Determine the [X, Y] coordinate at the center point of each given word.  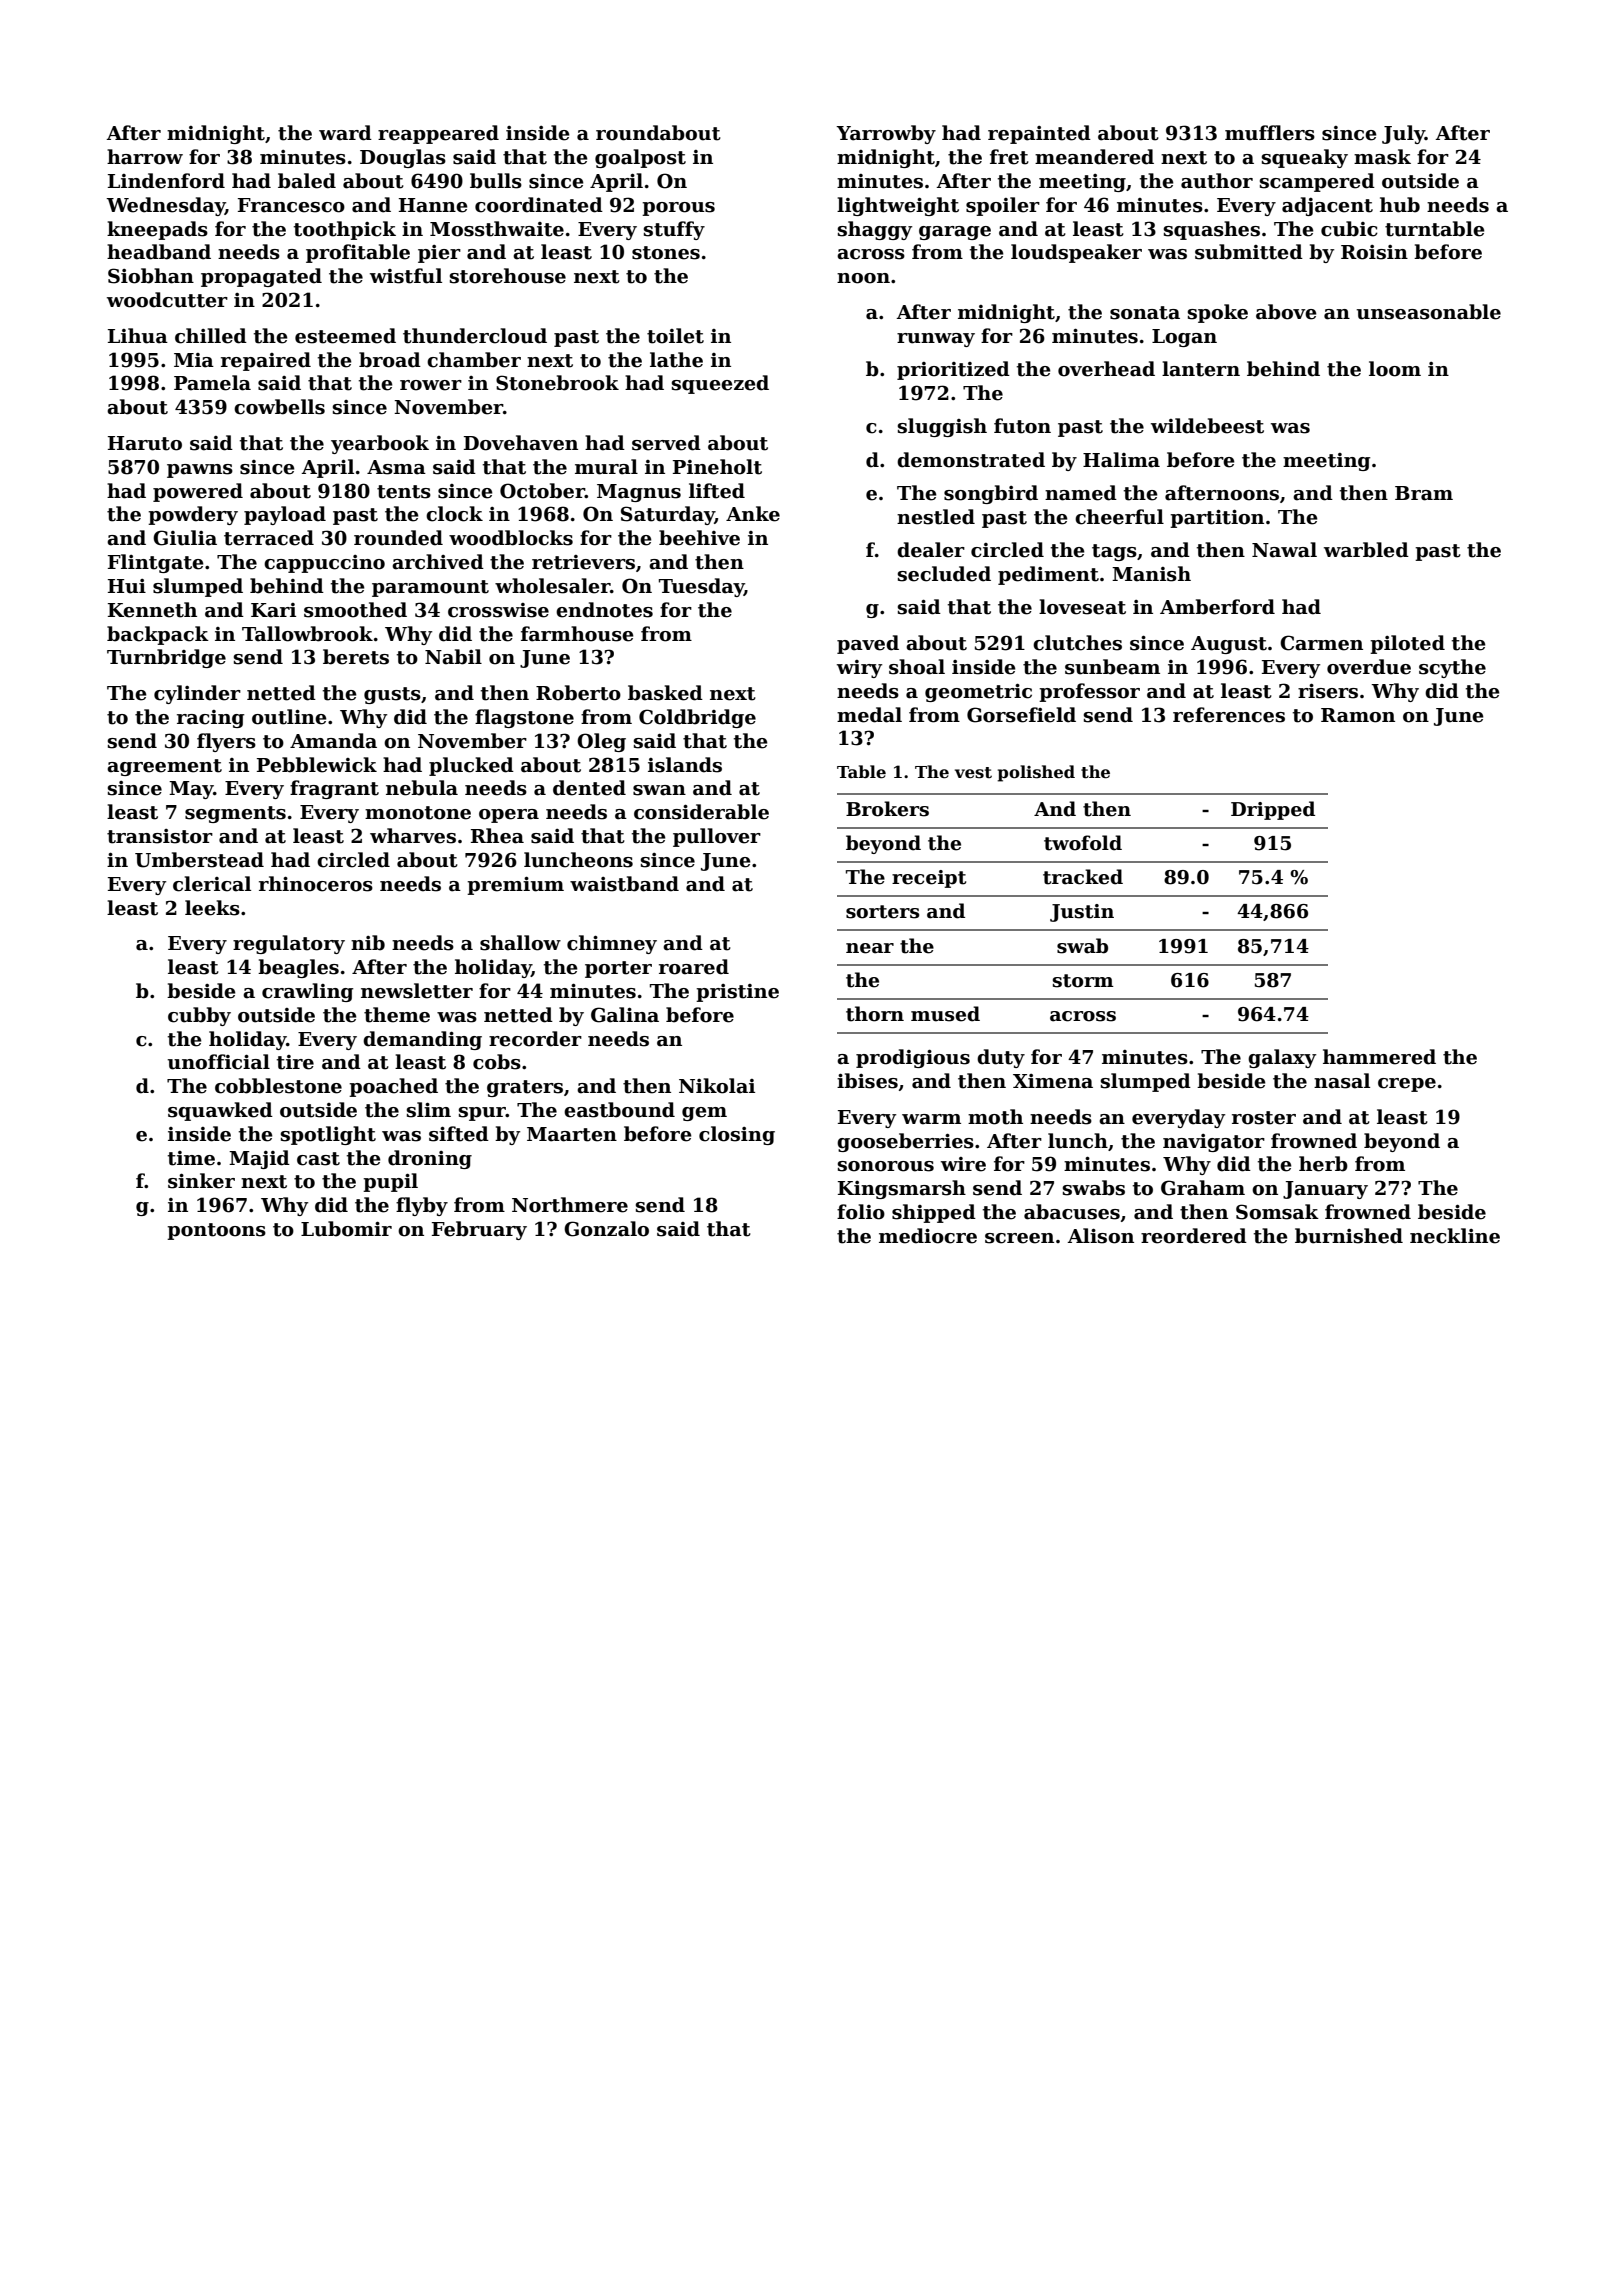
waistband [624, 884]
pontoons [216, 1231]
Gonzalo [606, 1229]
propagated [261, 277]
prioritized [953, 370]
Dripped [1273, 810]
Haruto [145, 443]
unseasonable [1428, 312]
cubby [199, 1016]
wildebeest [1207, 426]
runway [936, 340]
